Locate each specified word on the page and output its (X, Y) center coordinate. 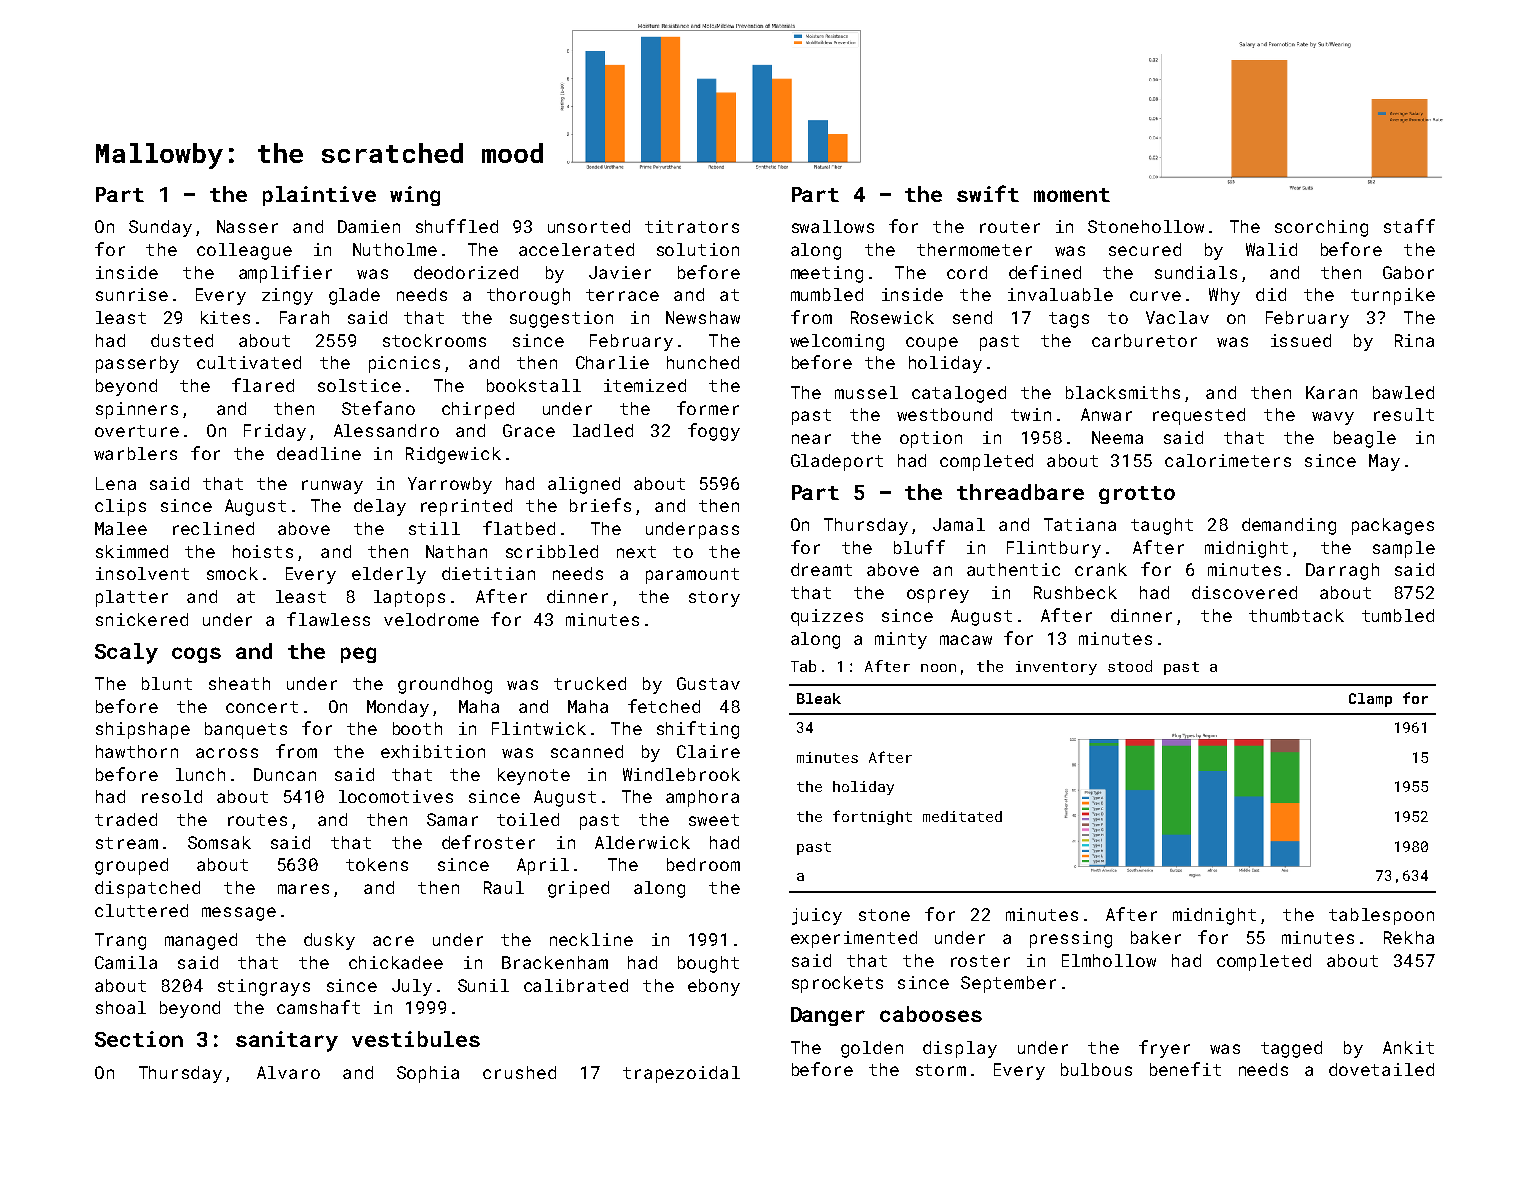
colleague (244, 251)
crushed (519, 1072)
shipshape (143, 730)
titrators (692, 226)
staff (1409, 226)
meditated (962, 816)
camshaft (318, 1007)
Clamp (1370, 700)
